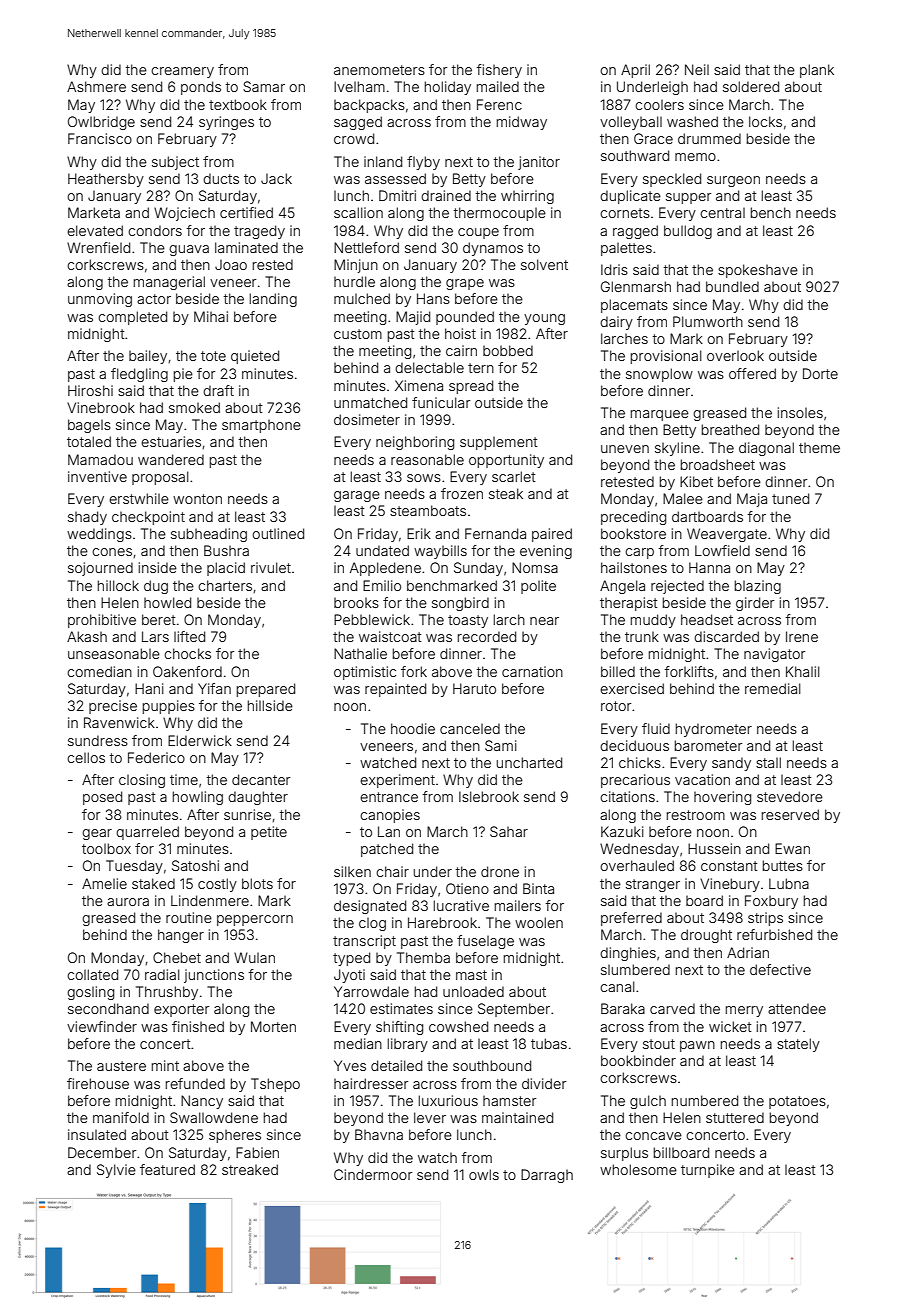  Describe the element at coordinates (250, 1169) in the document. I see `streaked` at that location.
